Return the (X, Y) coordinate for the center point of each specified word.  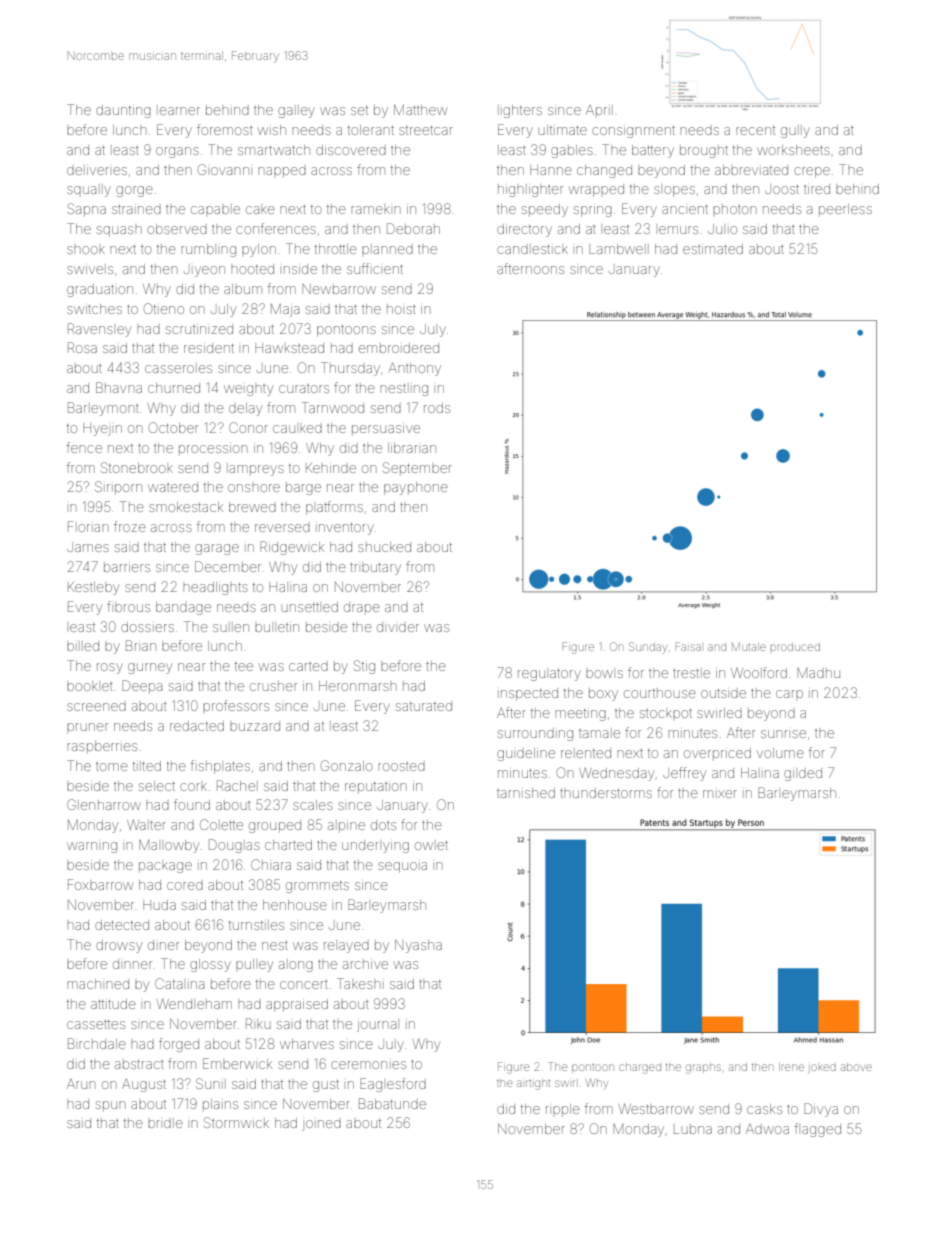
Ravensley (99, 330)
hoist (401, 309)
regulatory (549, 675)
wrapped (596, 190)
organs (177, 152)
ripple (563, 1110)
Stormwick (236, 1122)
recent (755, 130)
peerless (845, 210)
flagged (818, 1130)
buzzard (255, 726)
